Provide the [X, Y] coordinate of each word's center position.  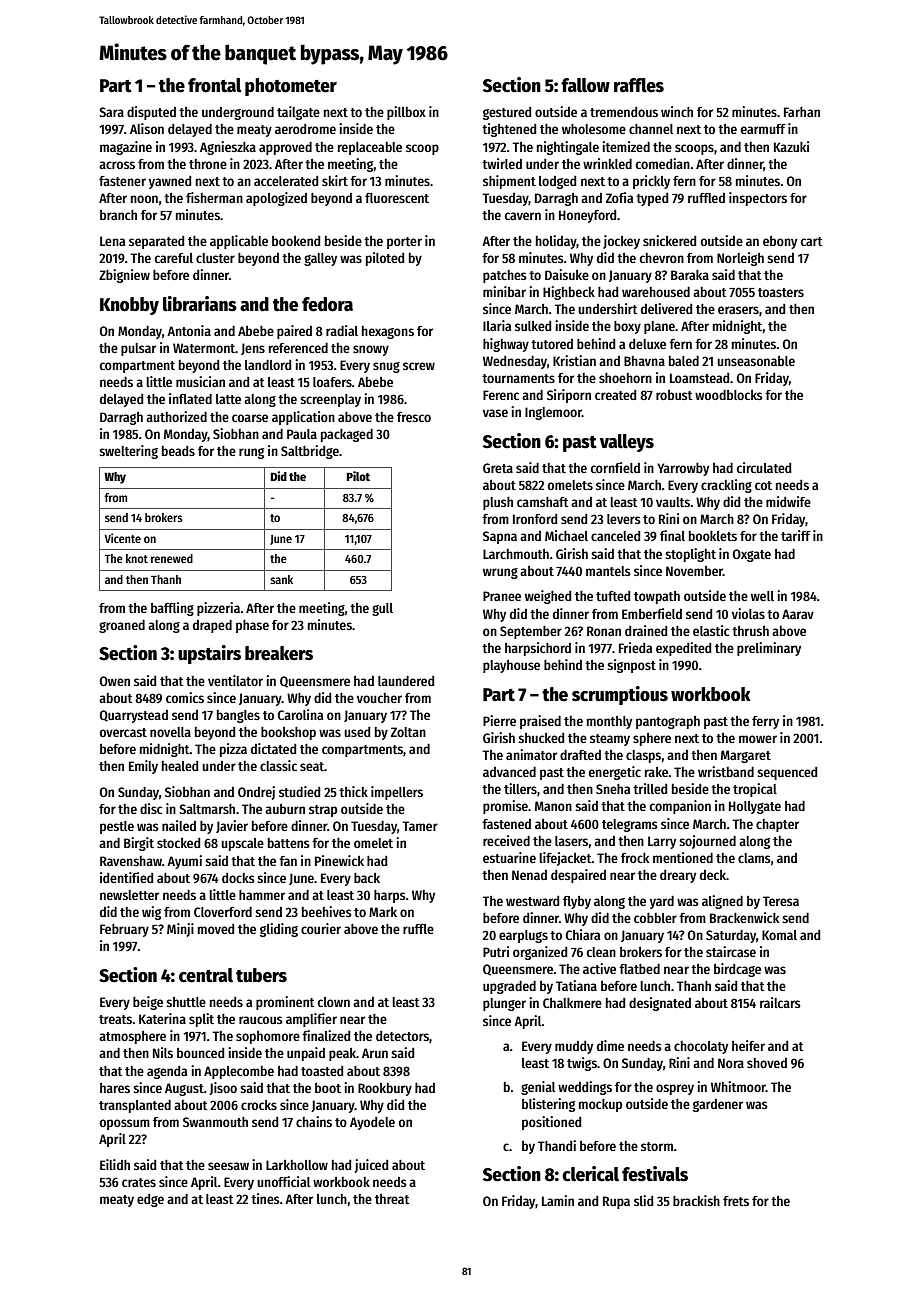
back [367, 878]
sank [281, 579]
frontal [214, 85]
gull [382, 609]
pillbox [406, 113]
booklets [713, 536]
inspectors [758, 199]
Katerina [162, 1018]
